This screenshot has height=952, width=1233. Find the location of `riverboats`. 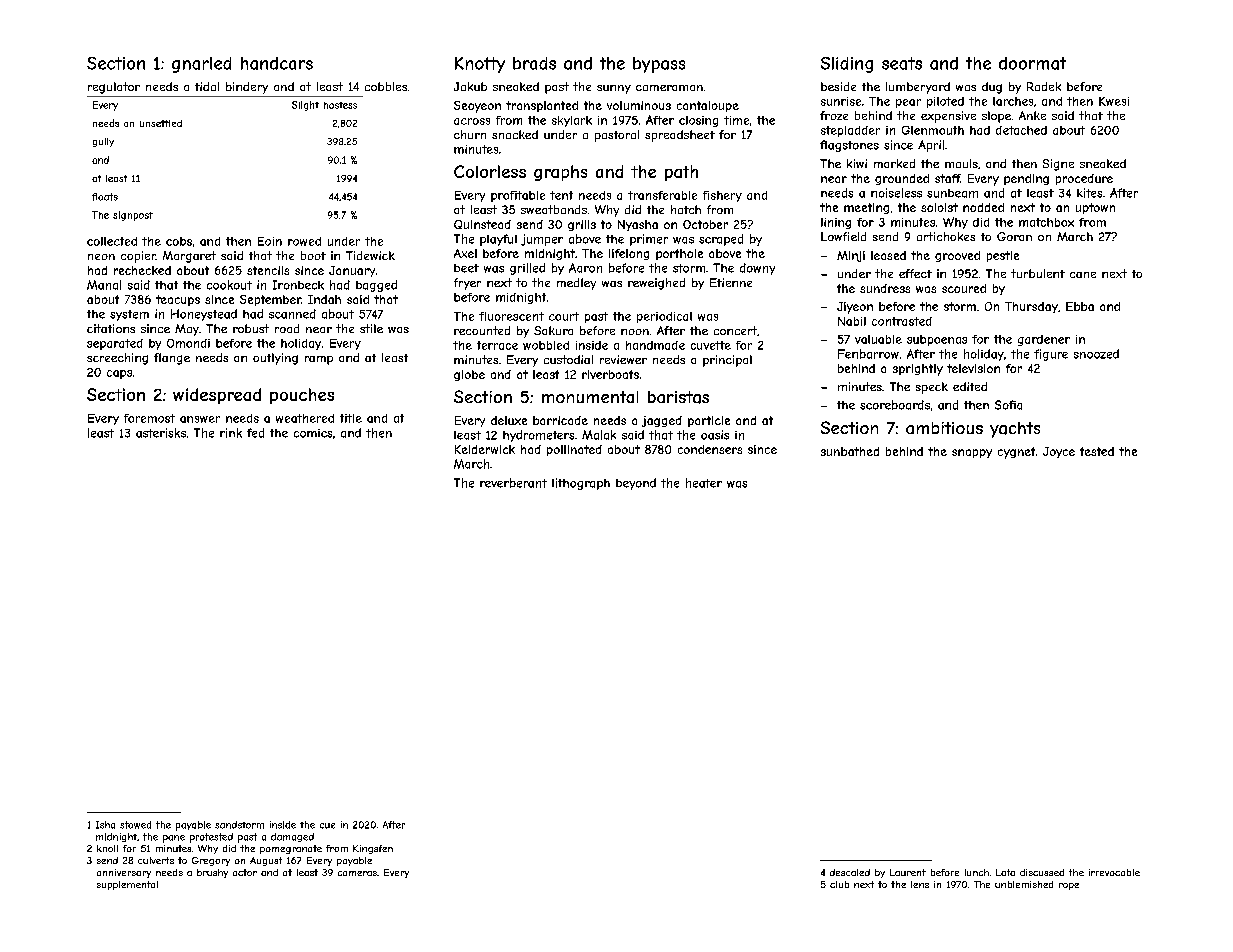

riverboats is located at coordinates (610, 374).
